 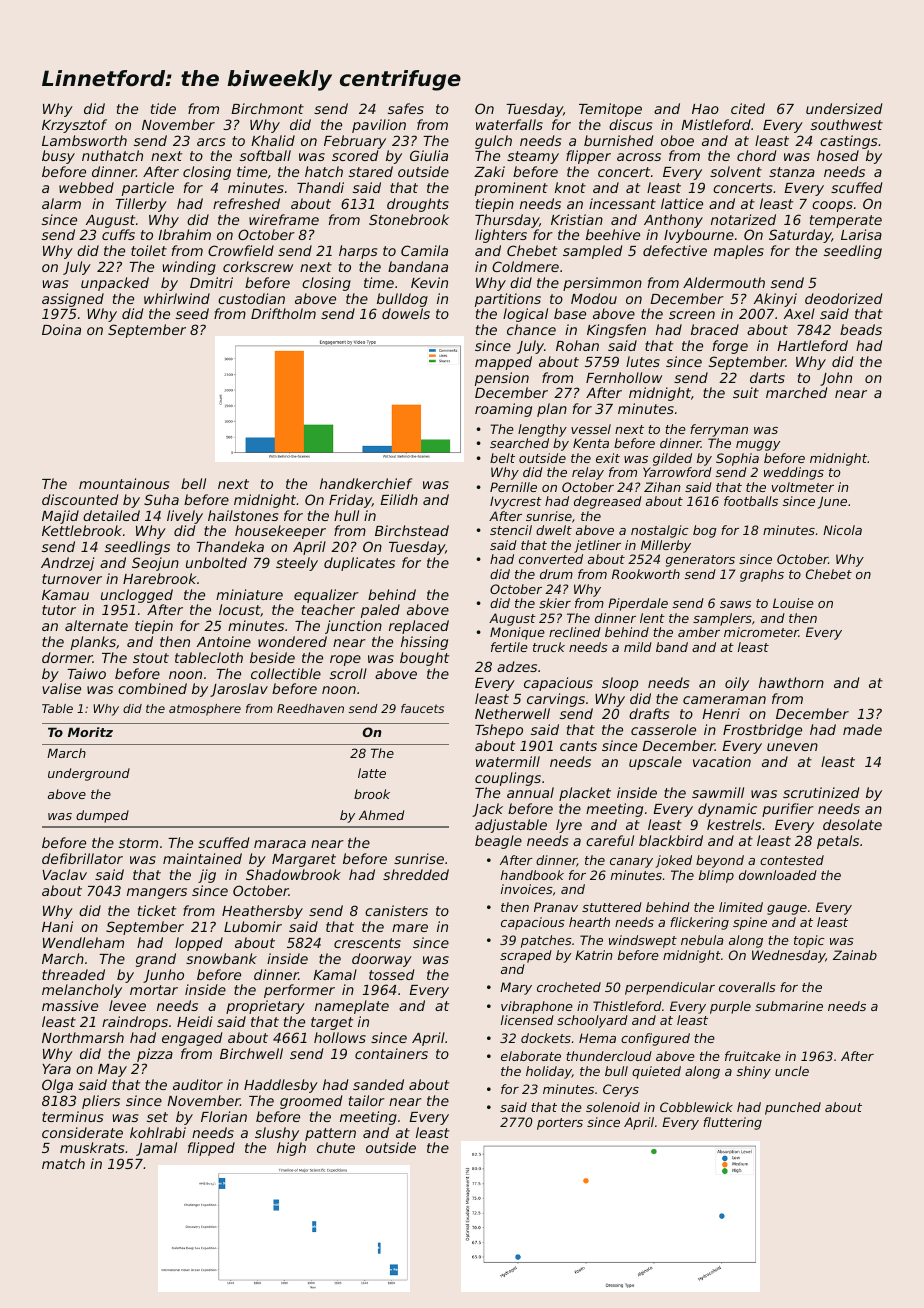 What do you see at coordinates (852, 824) in the page?
I see `desolate` at bounding box center [852, 824].
